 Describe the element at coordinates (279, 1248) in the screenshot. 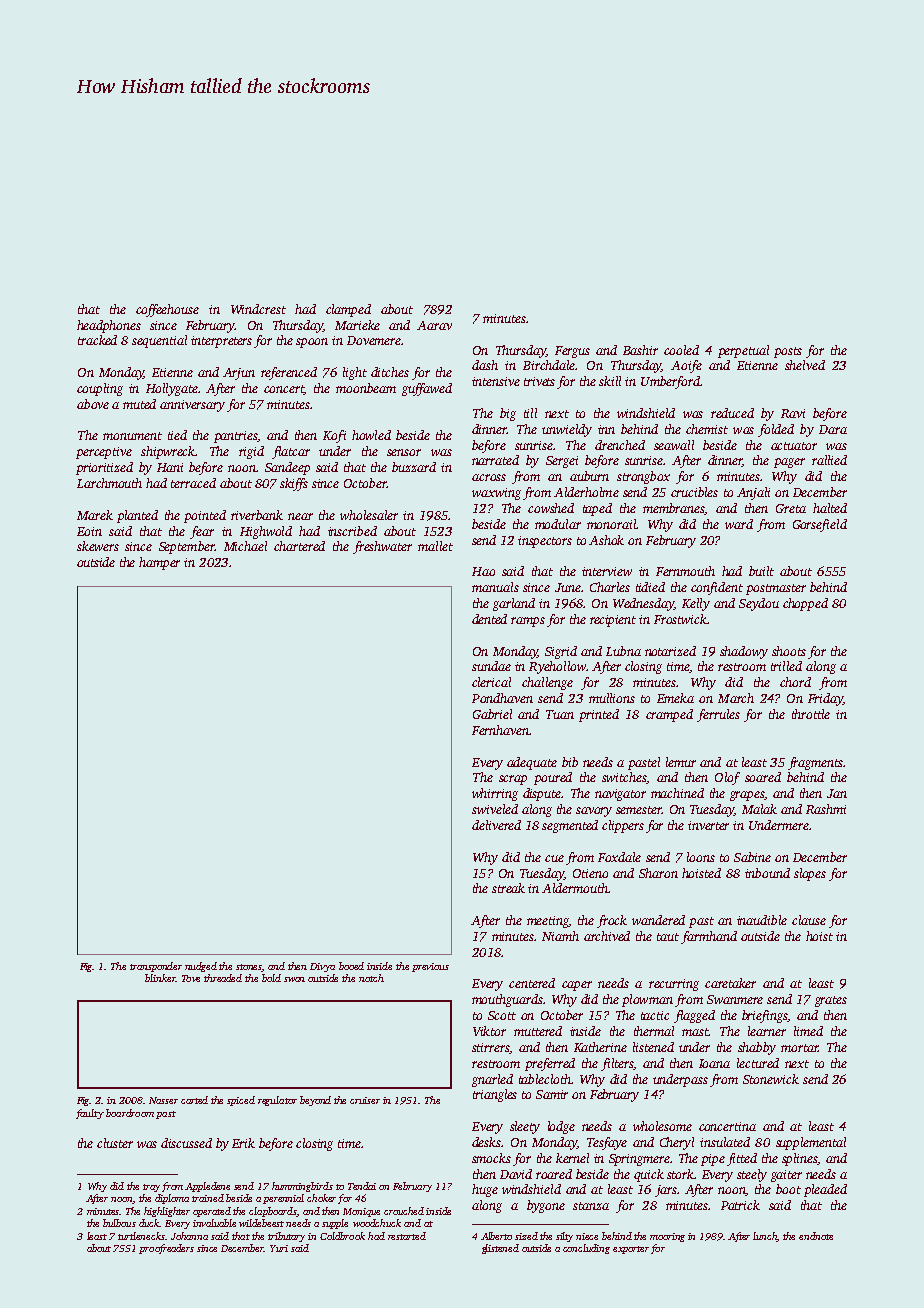

I see `Yuri` at that location.
